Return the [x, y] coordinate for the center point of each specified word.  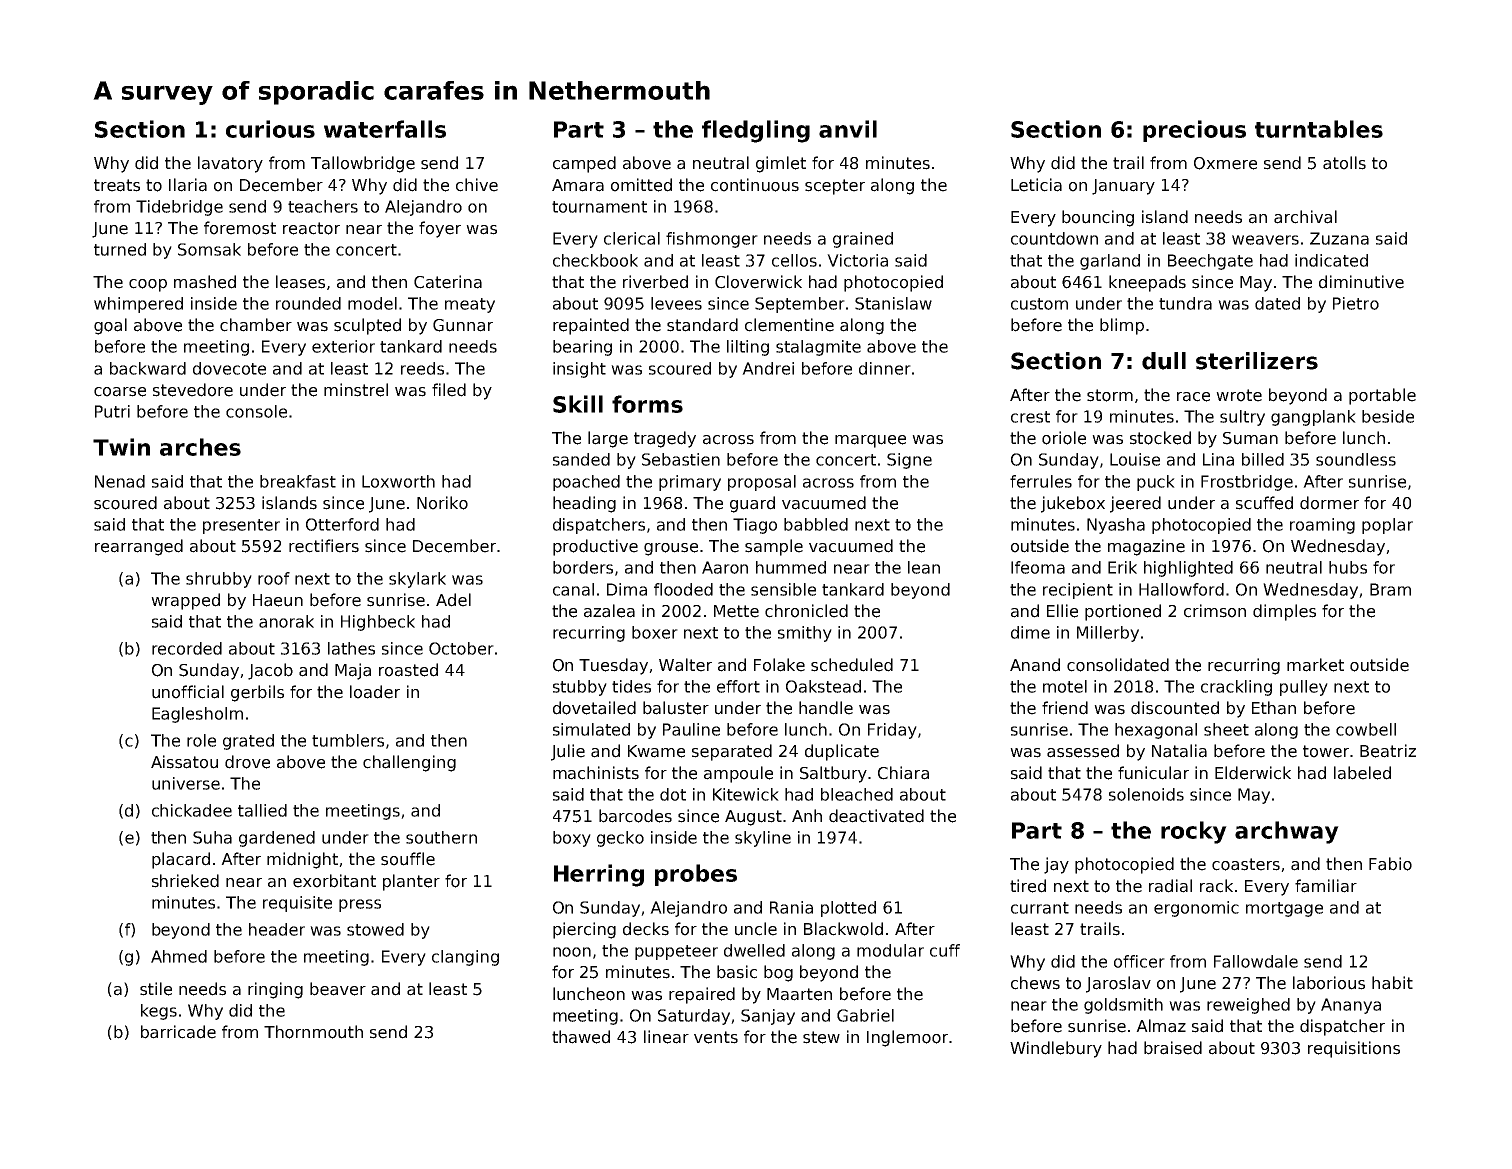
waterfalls [385, 129]
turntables [1319, 129]
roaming [1322, 526]
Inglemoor [907, 1038]
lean [924, 567]
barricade [178, 1032]
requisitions [1354, 1049]
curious [270, 129]
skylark [417, 580]
